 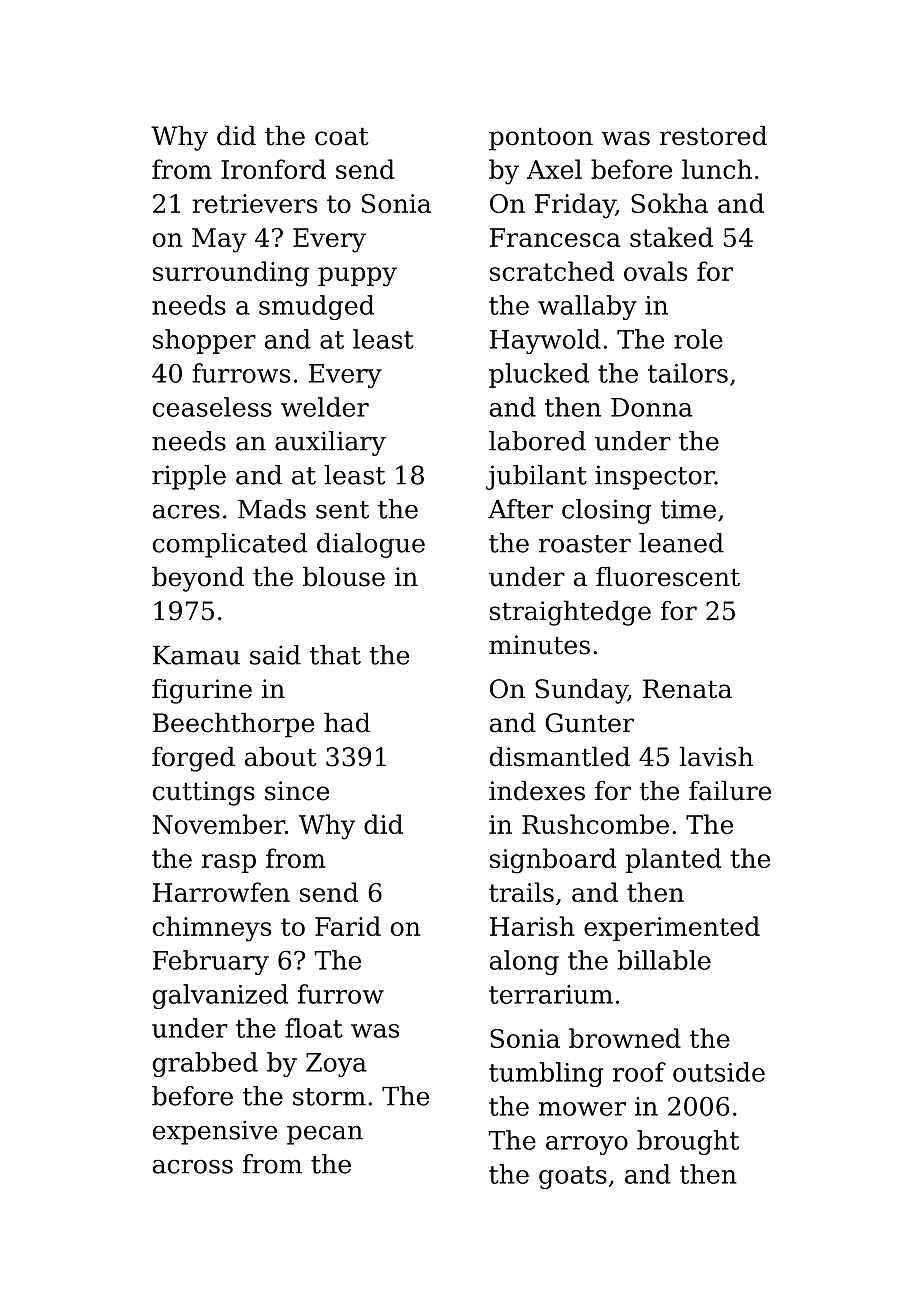 What do you see at coordinates (539, 375) in the image?
I see `plucked` at bounding box center [539, 375].
